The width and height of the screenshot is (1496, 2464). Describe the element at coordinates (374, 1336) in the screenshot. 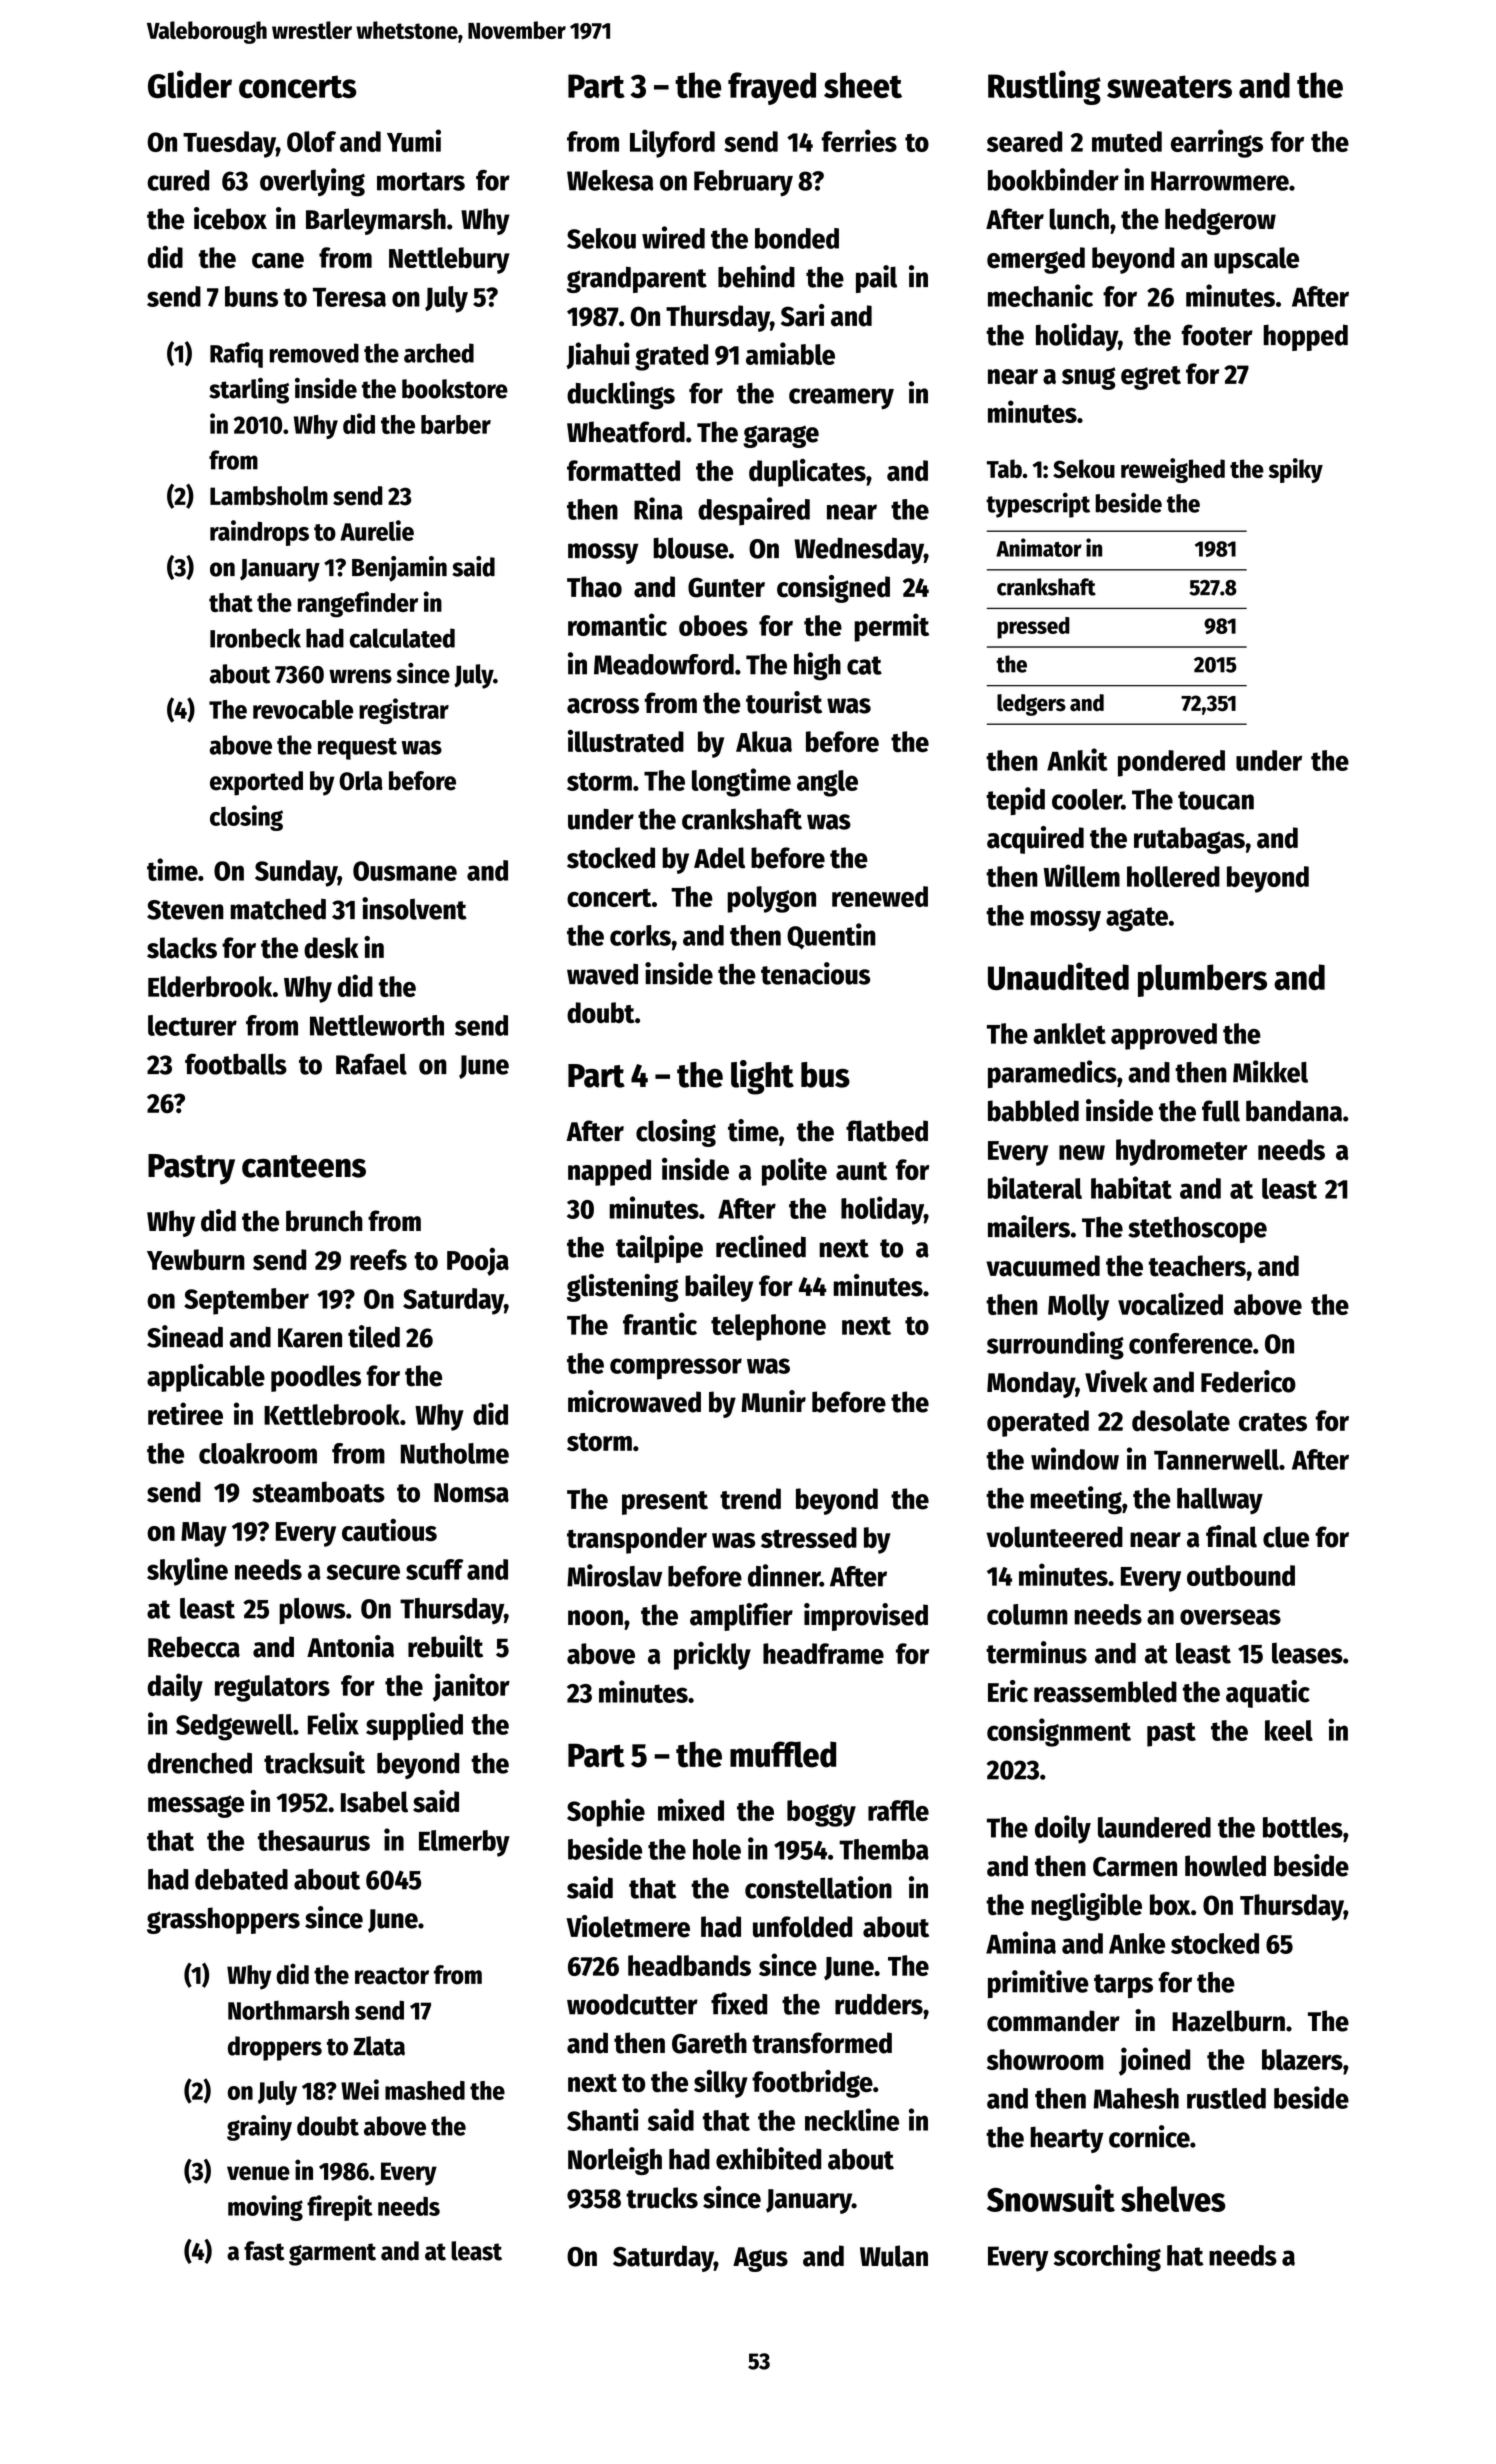

I see `tiled` at that location.
